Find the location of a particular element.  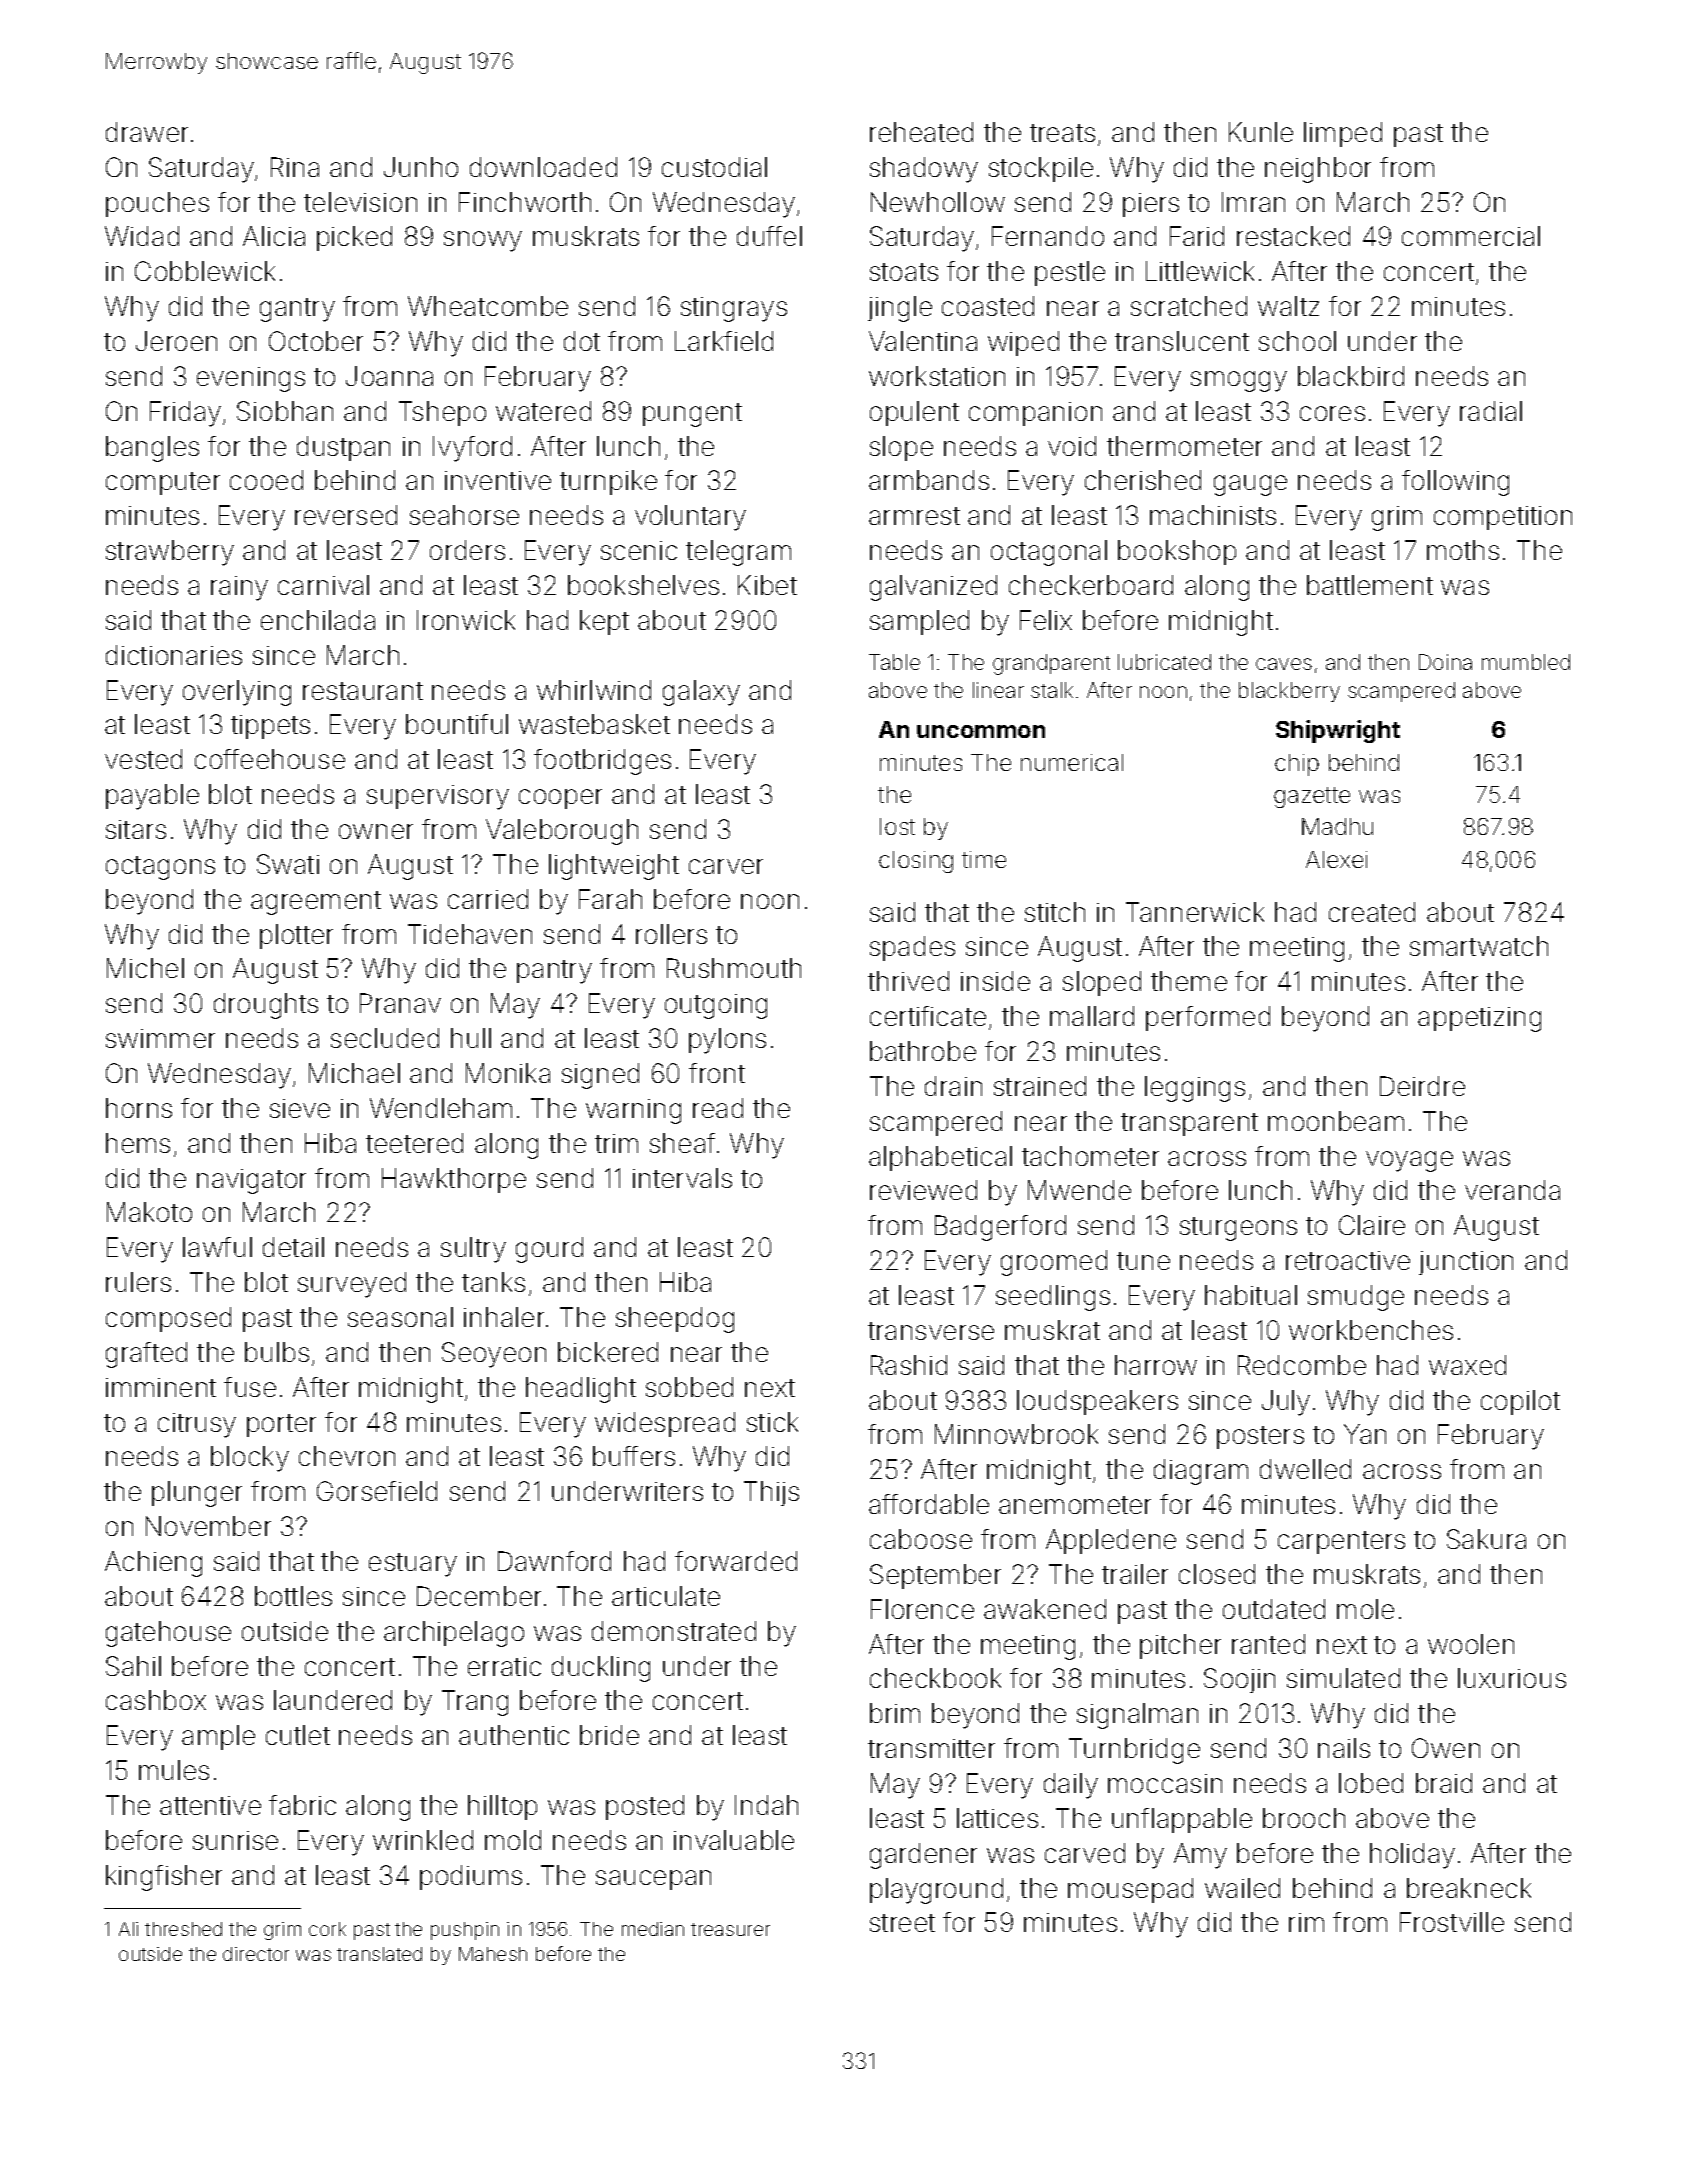

Madhu is located at coordinates (1337, 826).
